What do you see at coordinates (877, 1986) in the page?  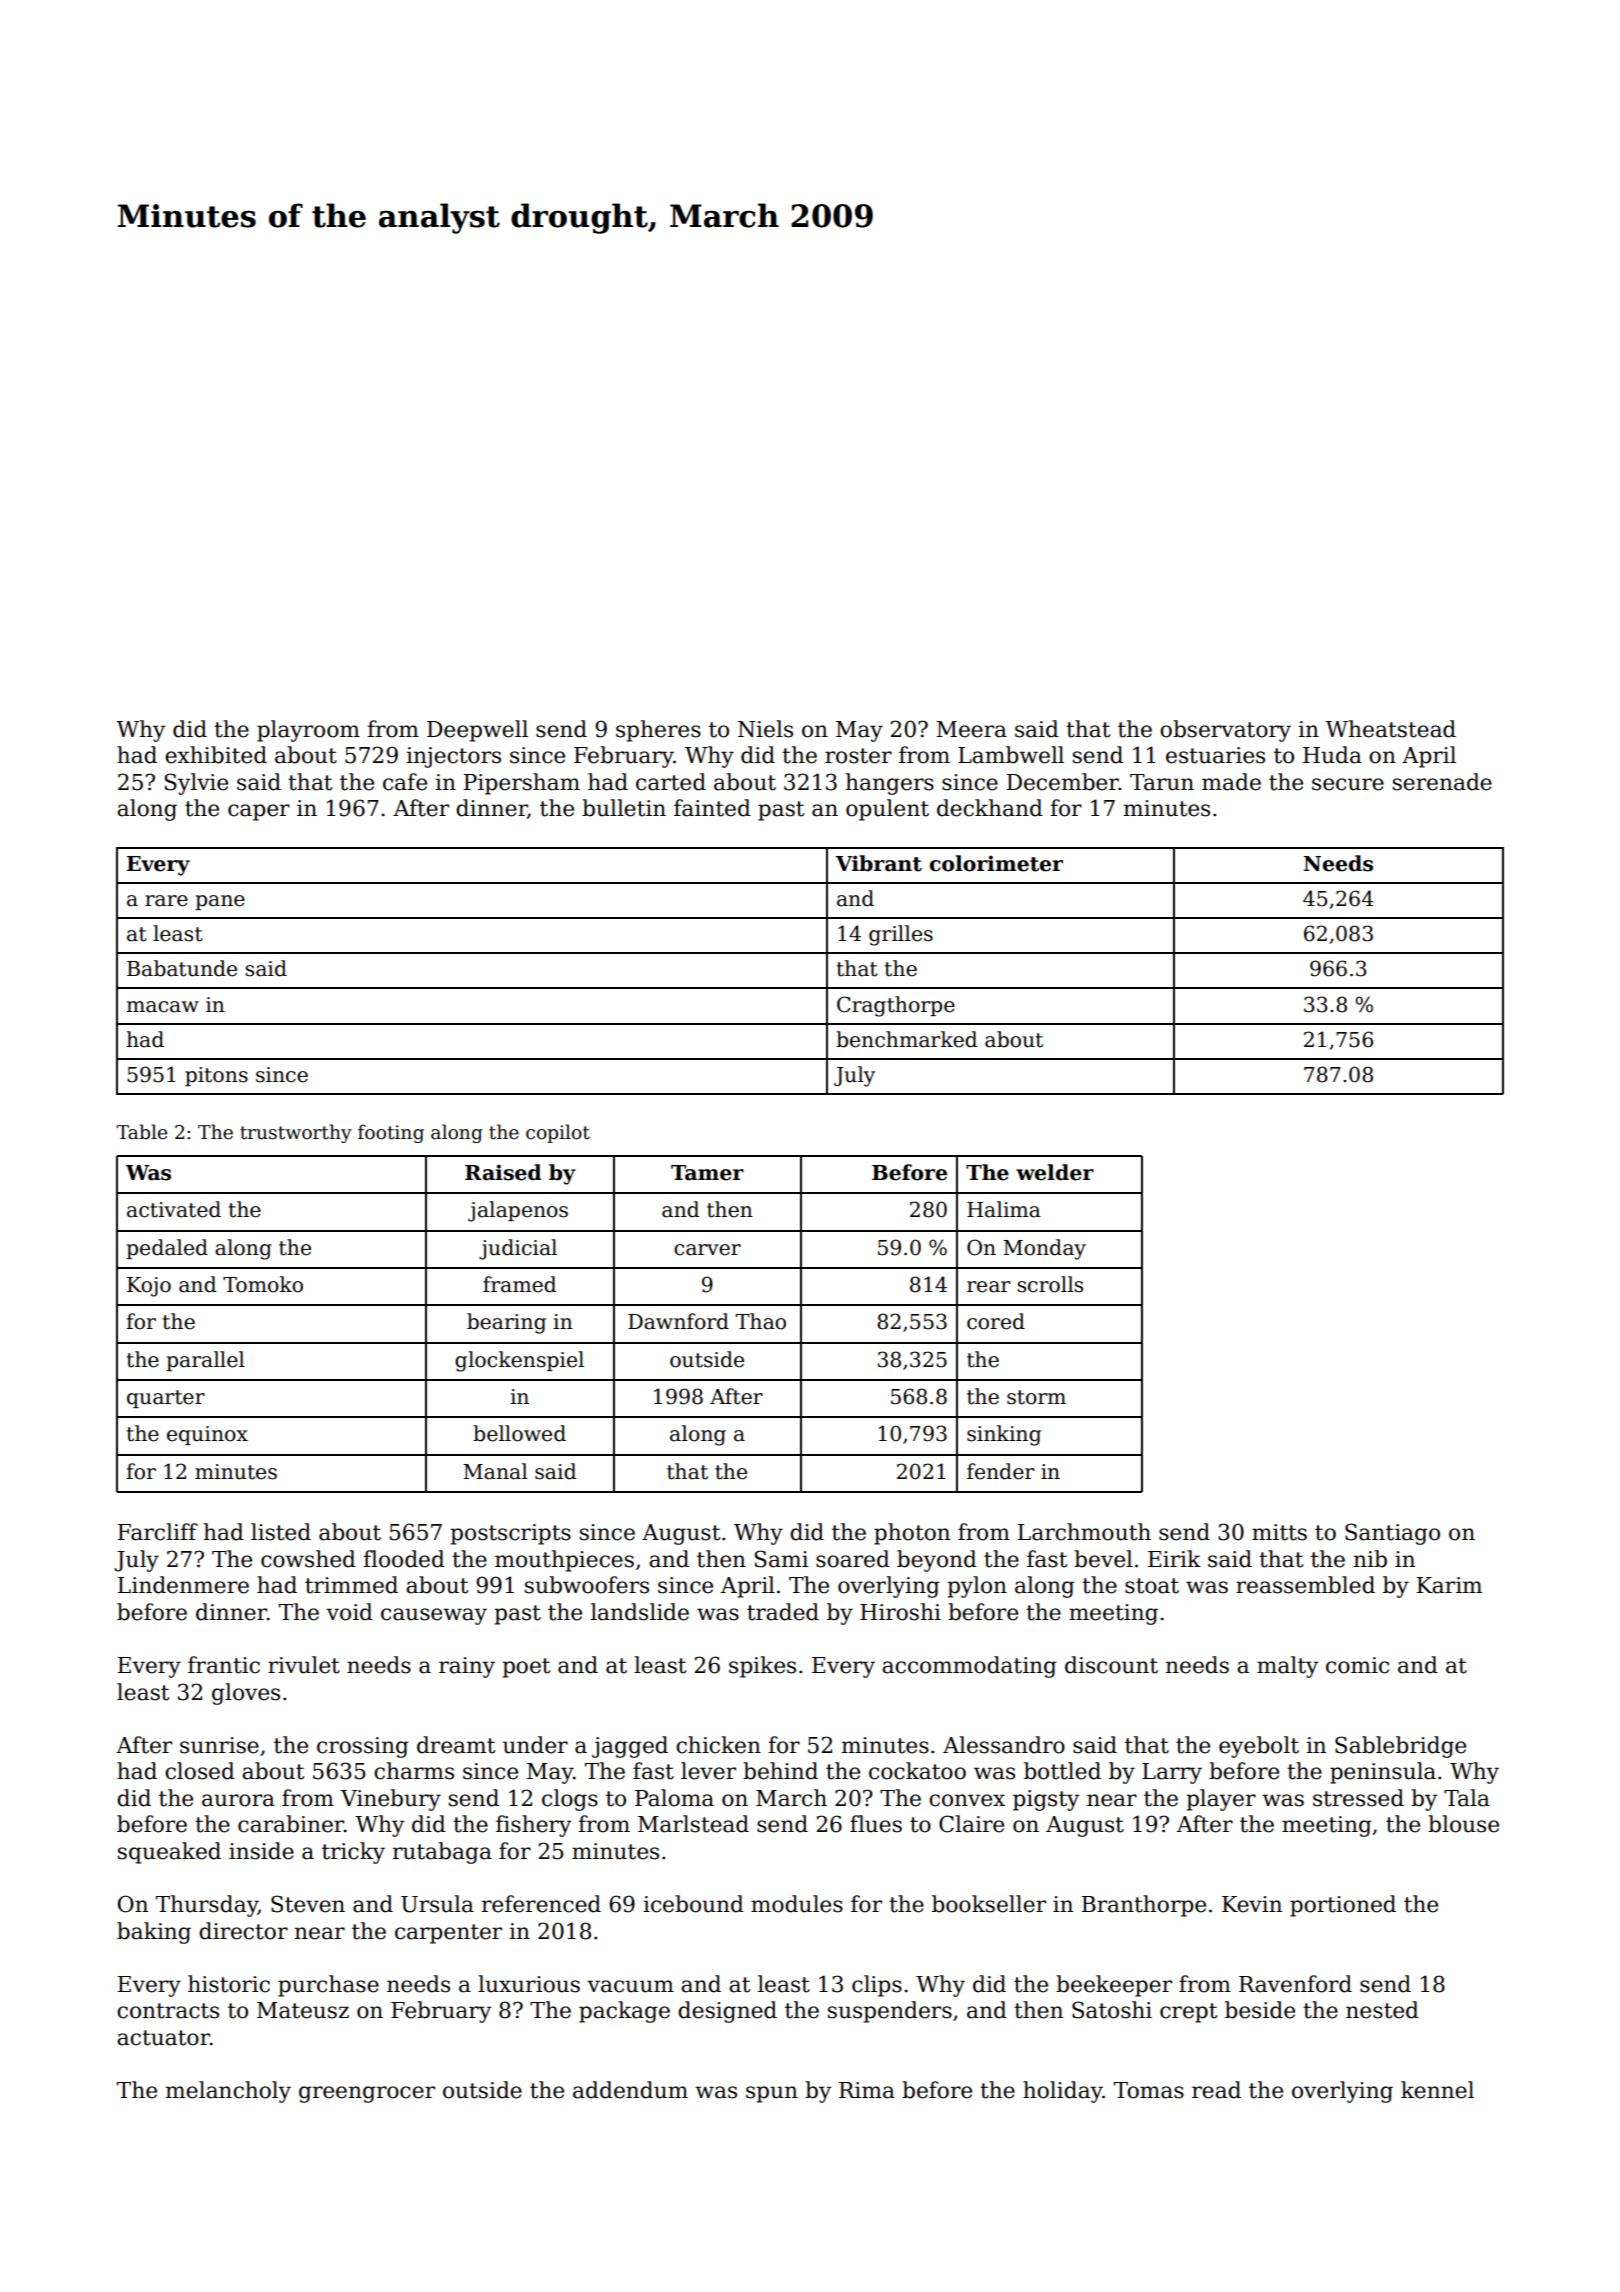 I see `clips` at bounding box center [877, 1986].
